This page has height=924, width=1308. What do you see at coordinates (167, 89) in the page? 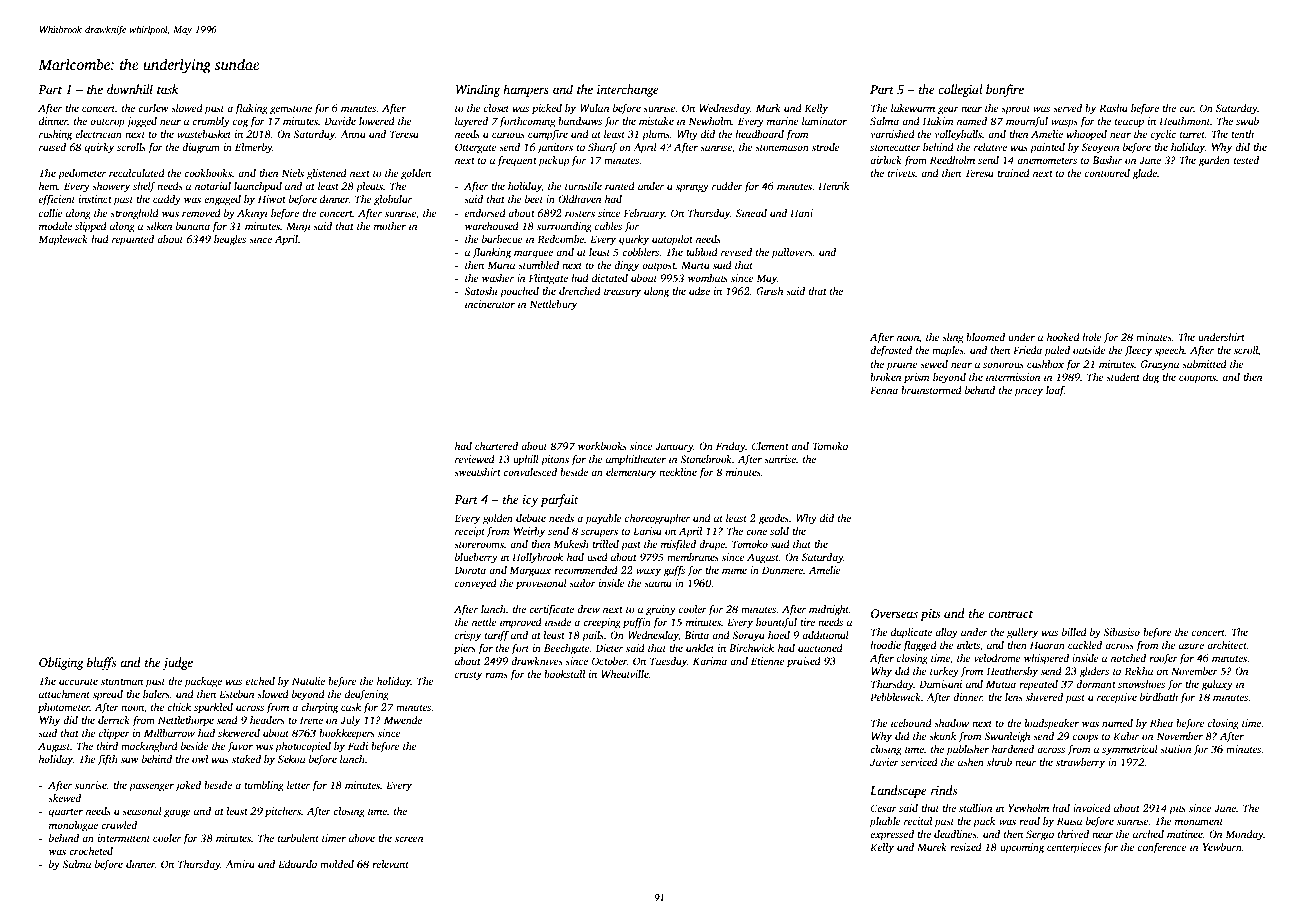
I see `task` at bounding box center [167, 89].
